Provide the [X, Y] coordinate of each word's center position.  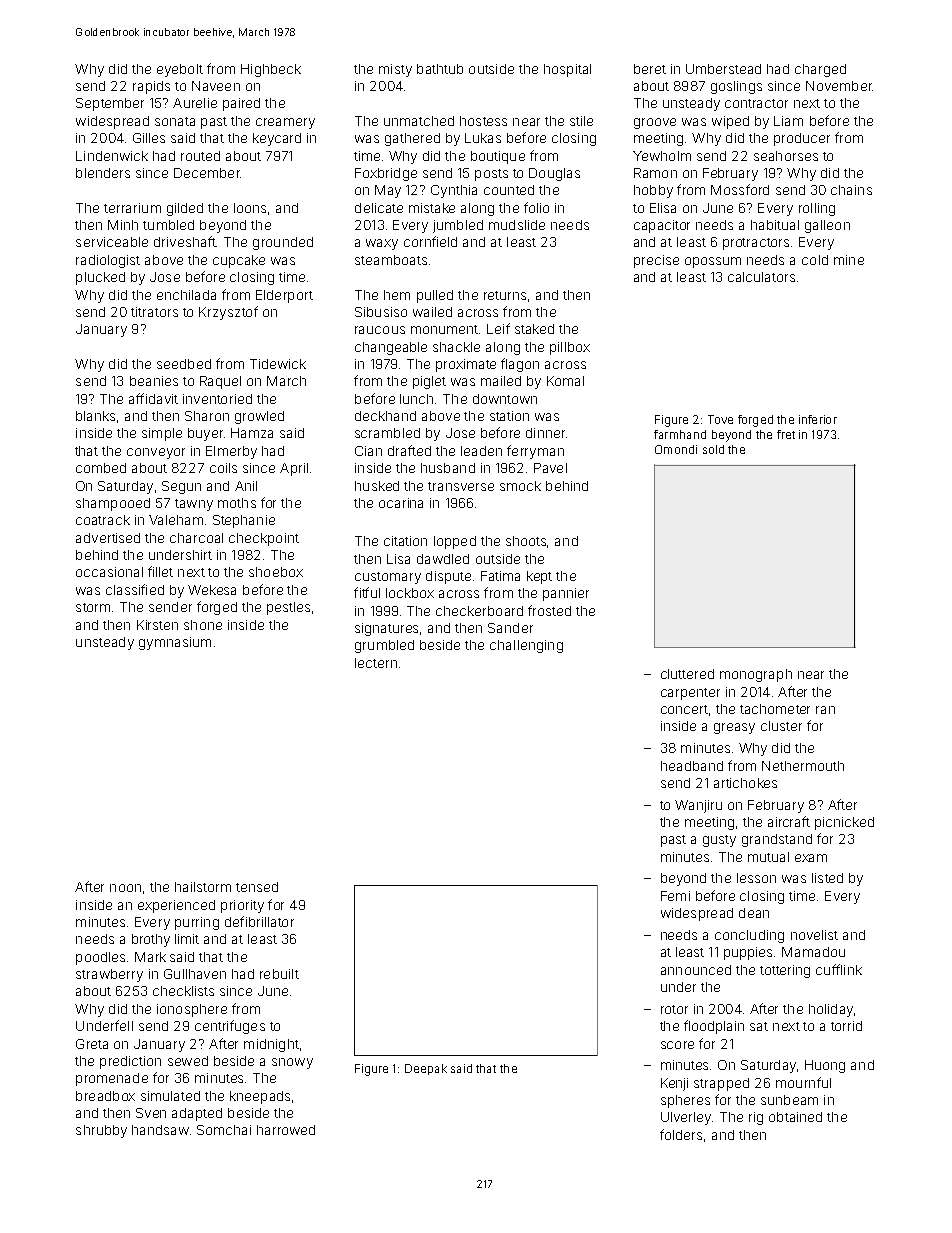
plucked [100, 278]
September [110, 104]
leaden [481, 451]
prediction [130, 1062]
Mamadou [813, 952]
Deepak [426, 1069]
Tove [720, 419]
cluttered [687, 674]
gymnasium [175, 643]
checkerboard [479, 611]
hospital [567, 70]
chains [851, 190]
